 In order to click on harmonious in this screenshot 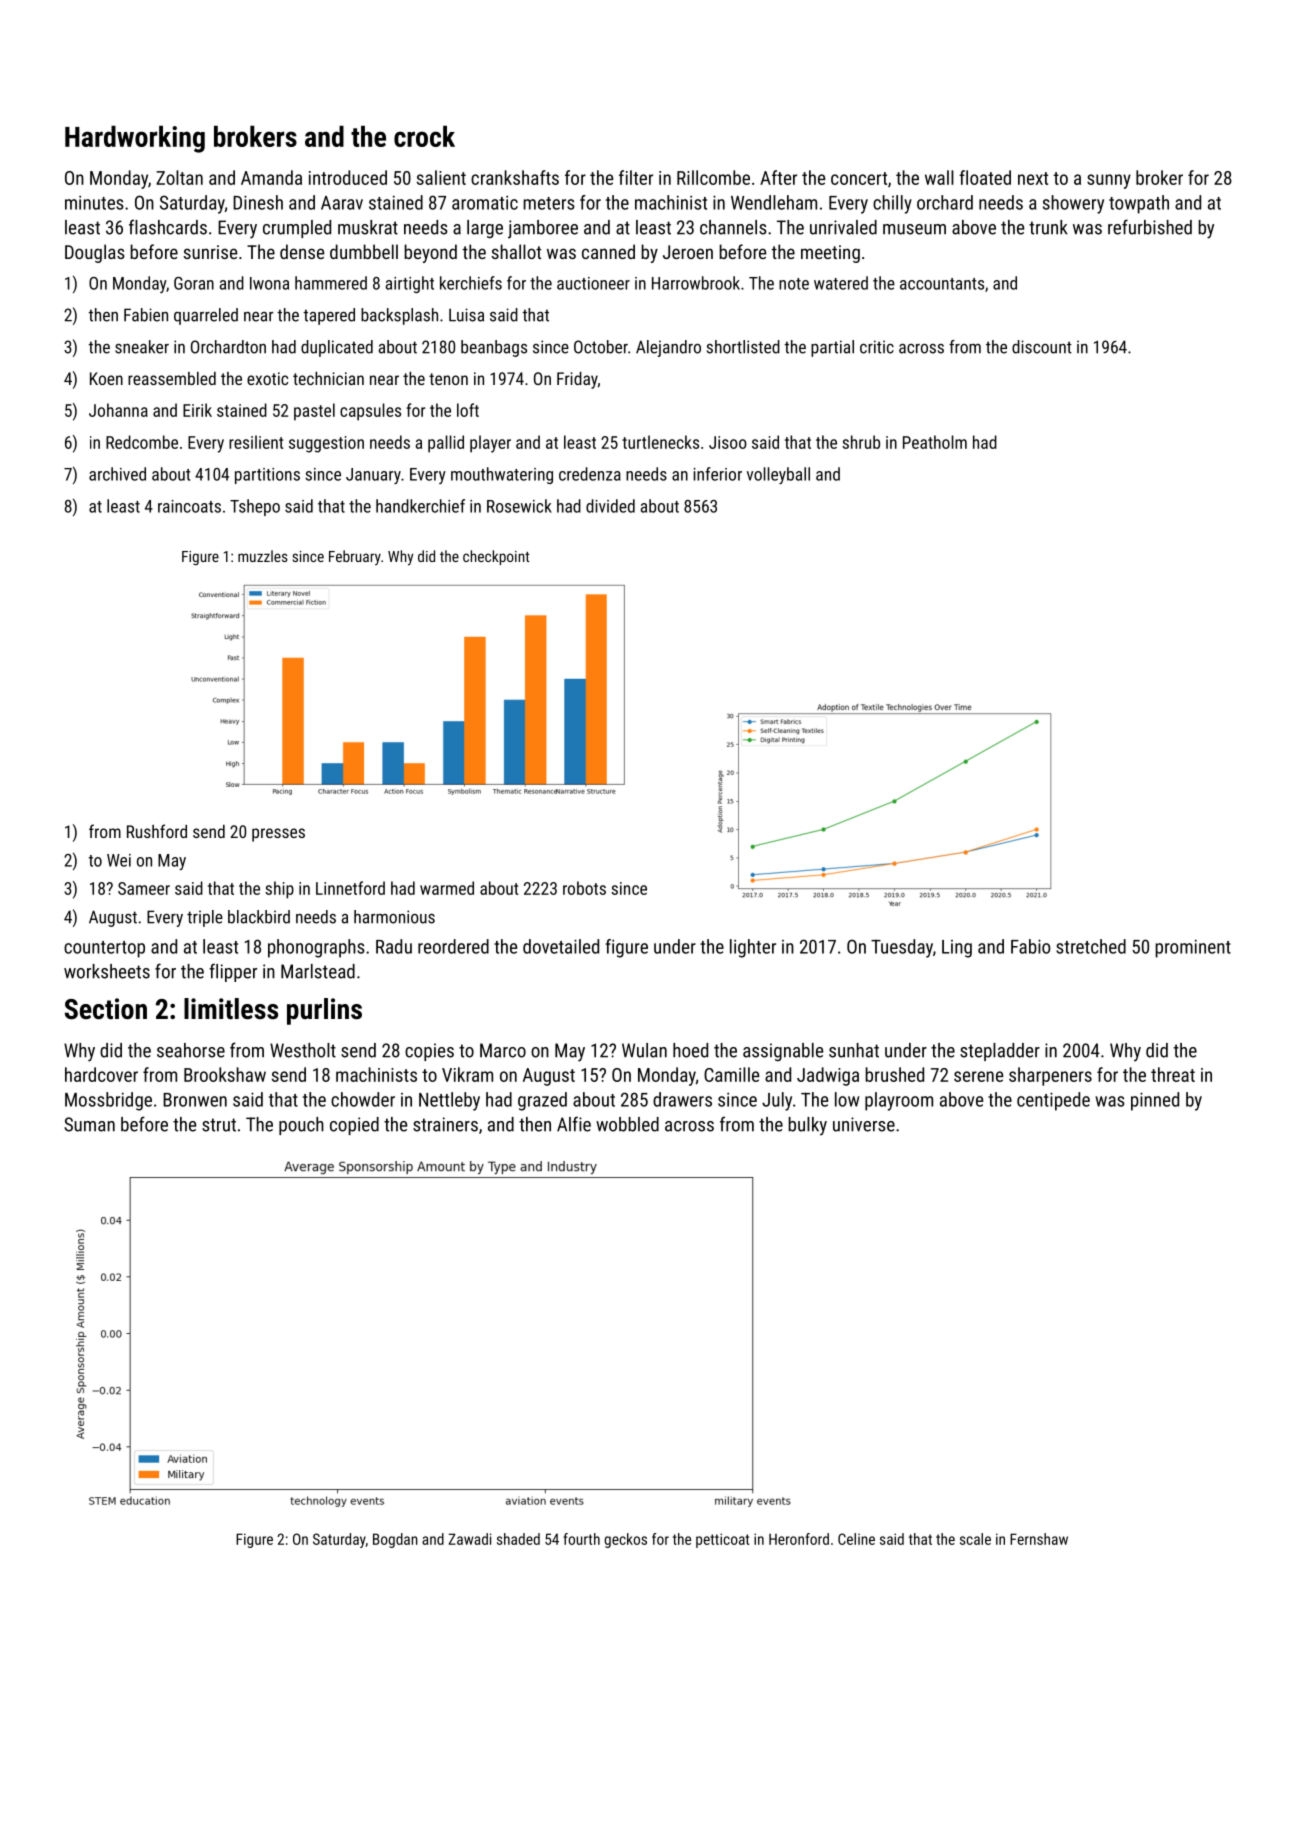, I will do `click(394, 917)`.
